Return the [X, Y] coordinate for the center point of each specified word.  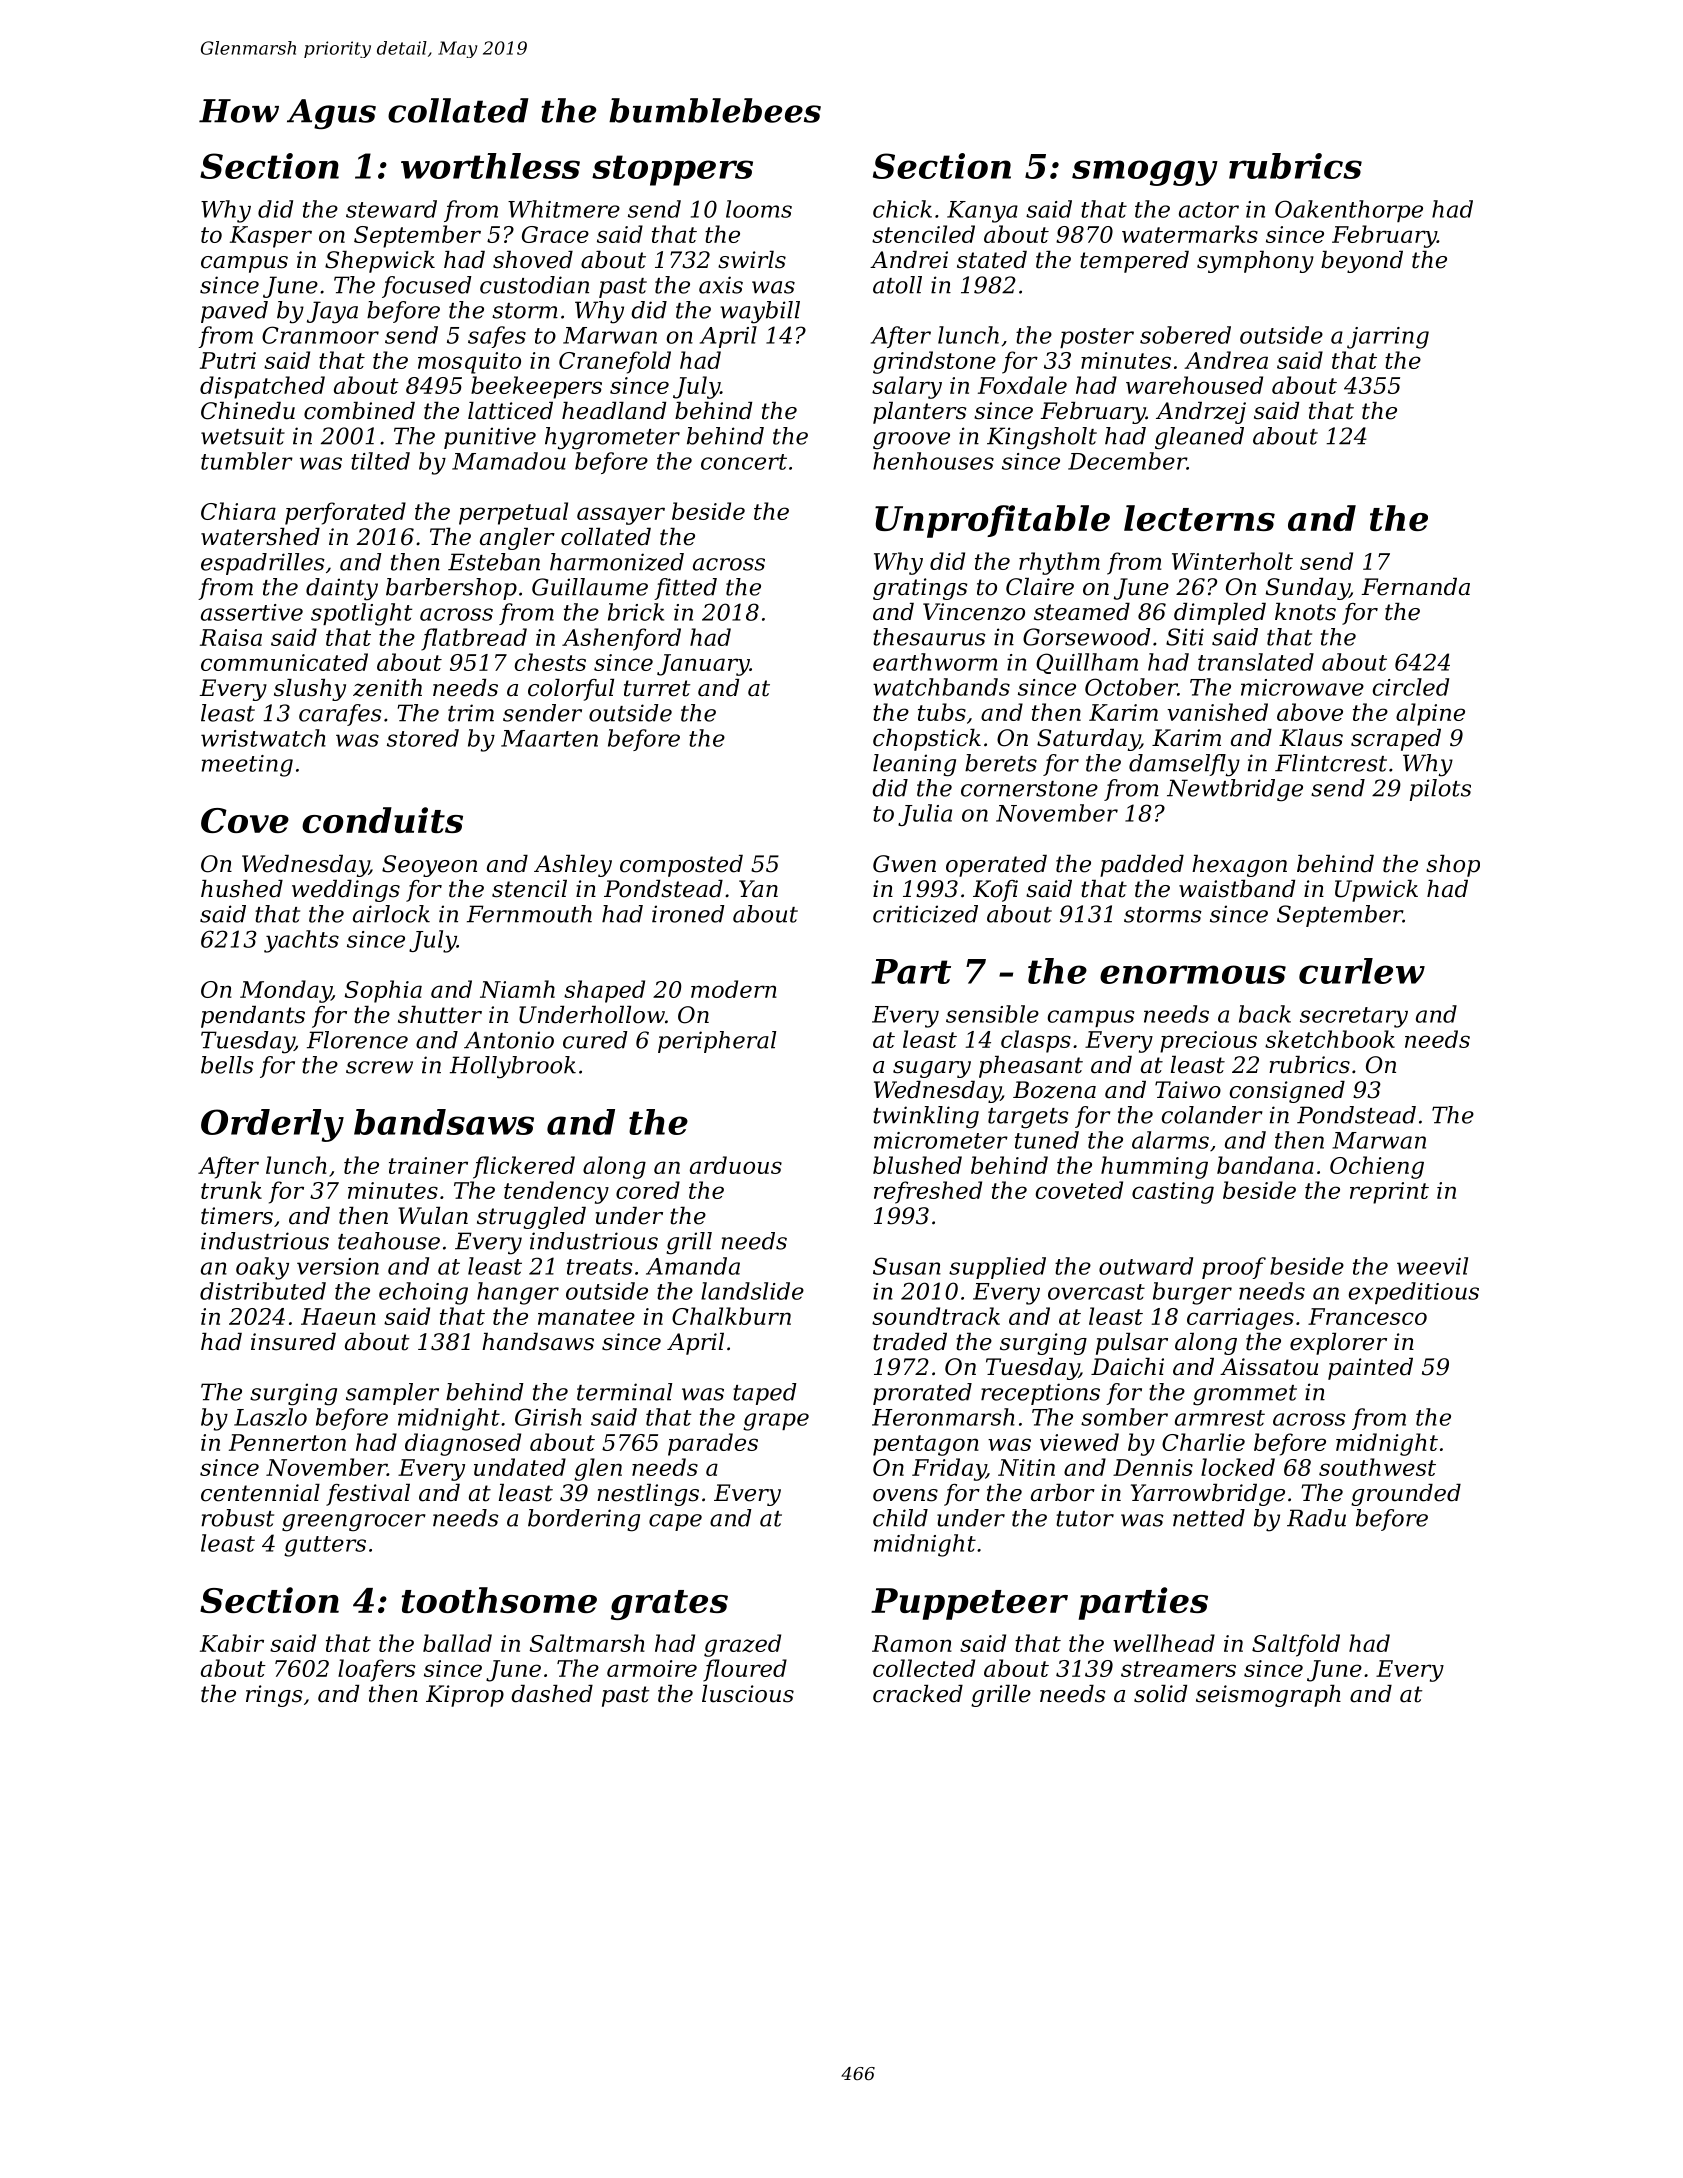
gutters [325, 1546]
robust [237, 1518]
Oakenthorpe [1349, 211]
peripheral [717, 1042]
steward [391, 209]
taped [765, 1394]
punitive [490, 438]
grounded [1406, 1495]
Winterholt [1232, 561]
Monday [286, 991]
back [1265, 1014]
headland [614, 411]
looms [759, 209]
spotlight [361, 614]
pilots [1440, 790]
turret [657, 688]
